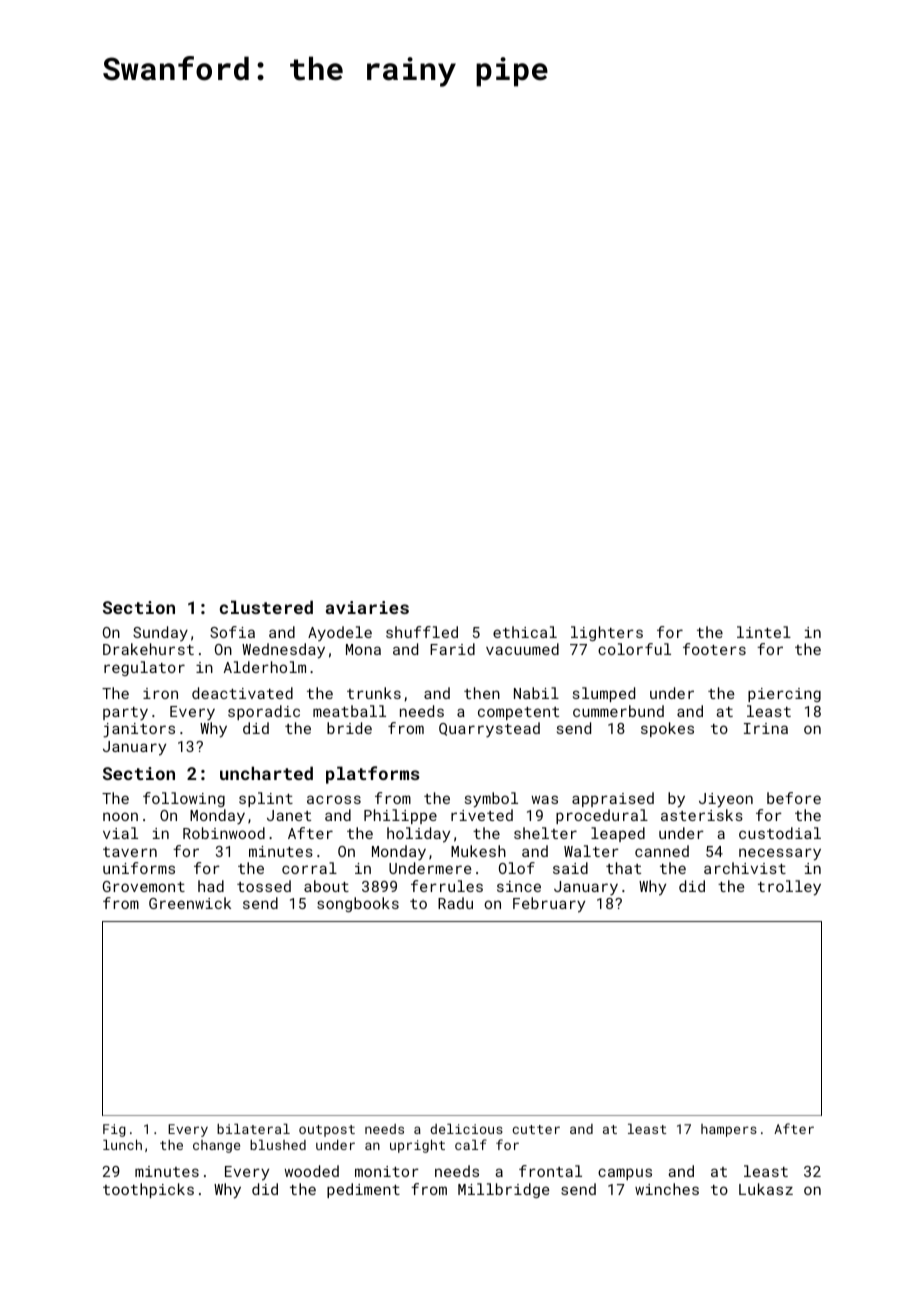 Image resolution: width=924 pixels, height=1308 pixels. Describe the element at coordinates (422, 632) in the image. I see `shuffled` at that location.
